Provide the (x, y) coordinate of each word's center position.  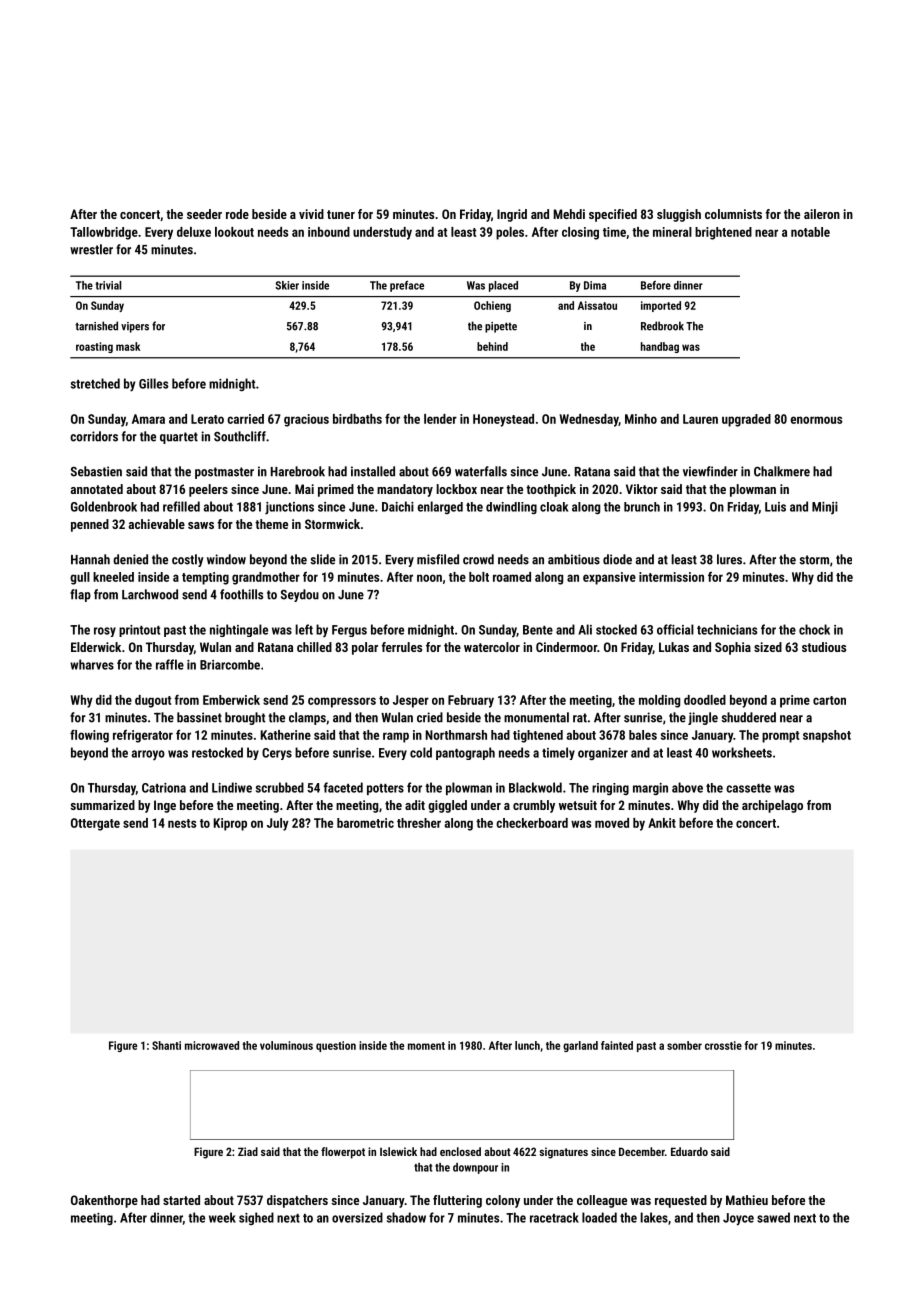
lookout (234, 232)
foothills (241, 594)
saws (201, 525)
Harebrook (298, 471)
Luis (775, 507)
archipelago (772, 806)
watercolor (492, 647)
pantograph (465, 753)
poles (510, 233)
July (278, 824)
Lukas (674, 647)
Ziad (248, 1151)
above (687, 787)
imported (661, 306)
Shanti (166, 1045)
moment (426, 1046)
